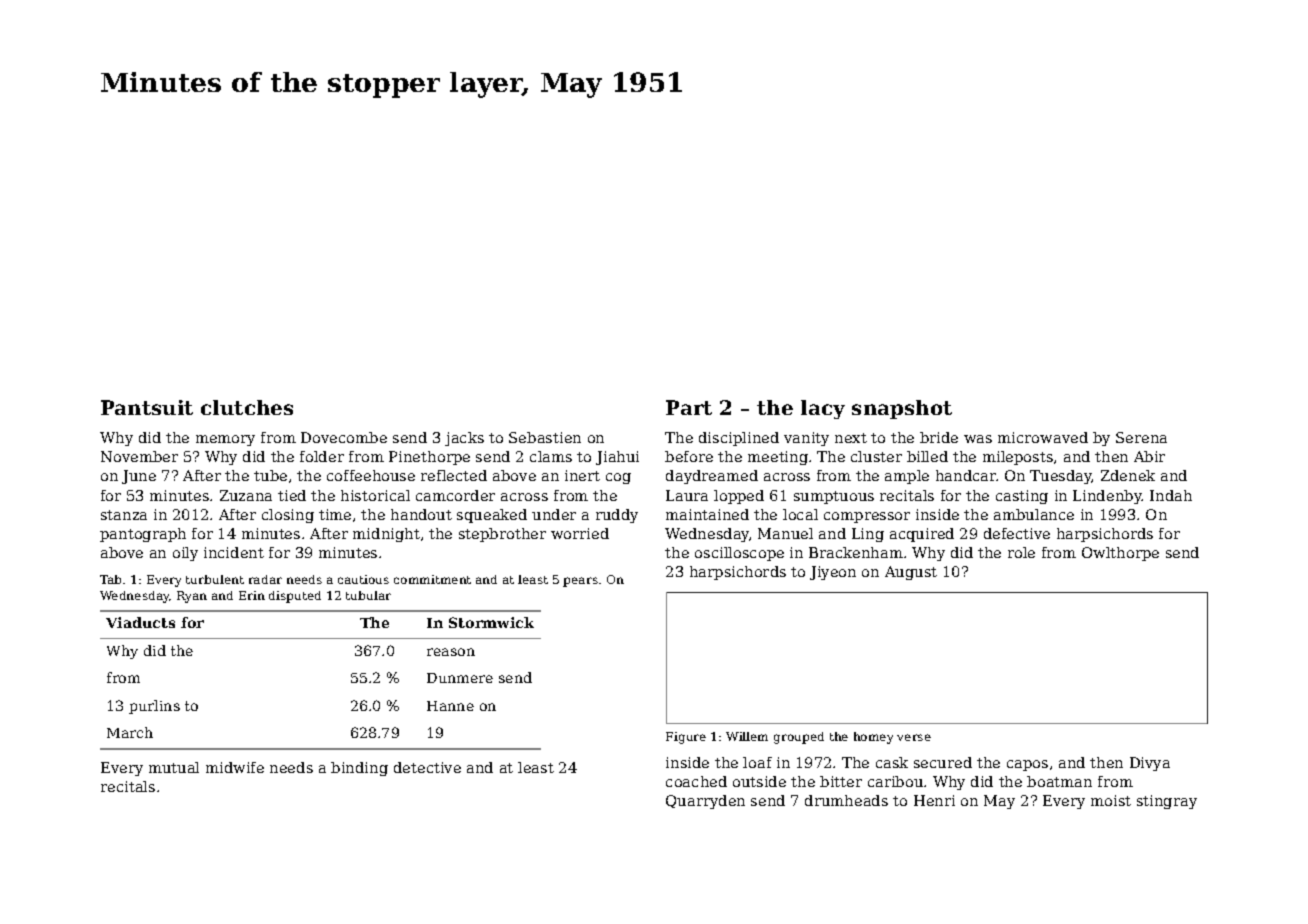 The image size is (1308, 924). What do you see at coordinates (491, 622) in the screenshot?
I see `Stormwick` at bounding box center [491, 622].
